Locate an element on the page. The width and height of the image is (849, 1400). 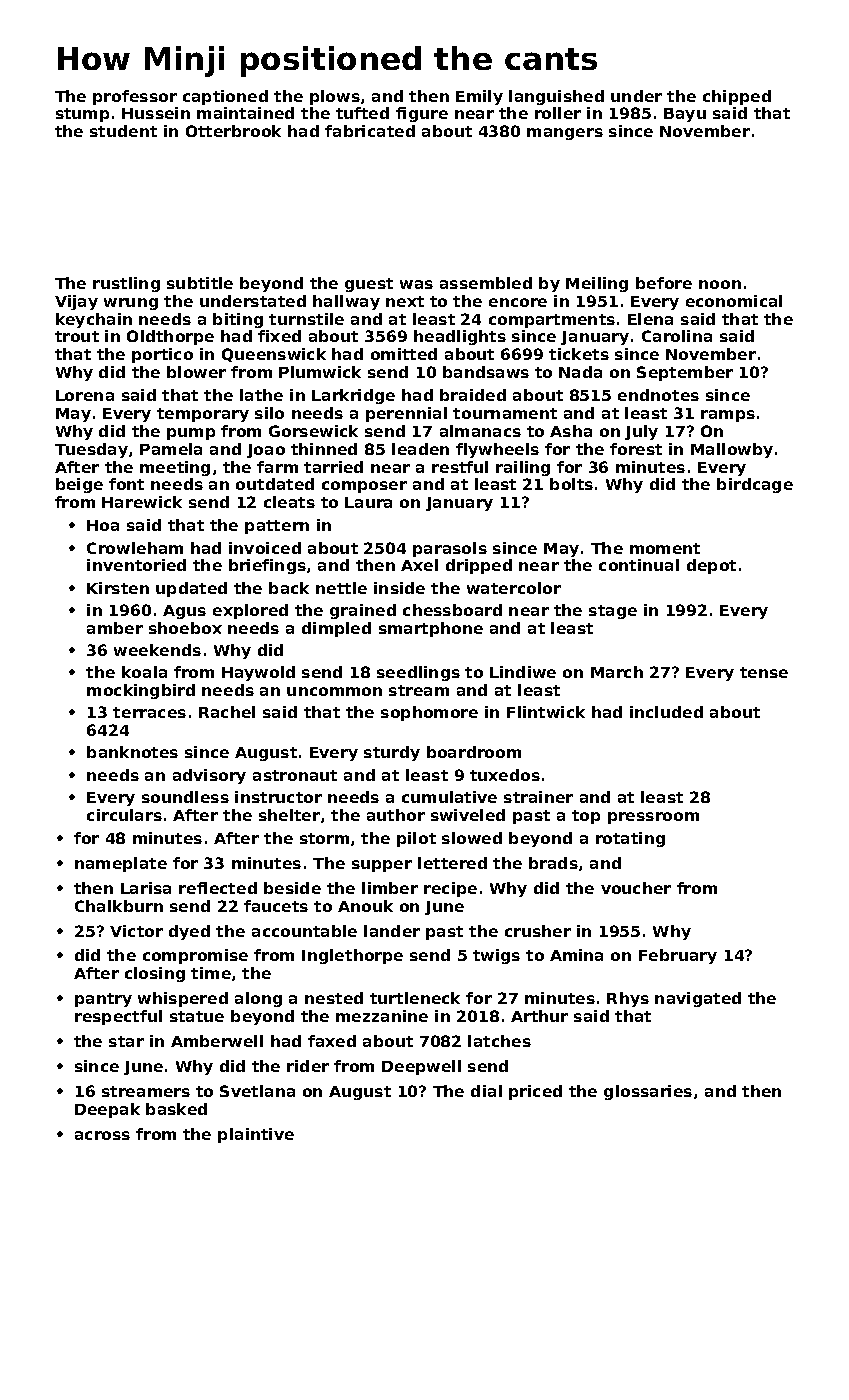
Mallowby is located at coordinates (732, 450).
